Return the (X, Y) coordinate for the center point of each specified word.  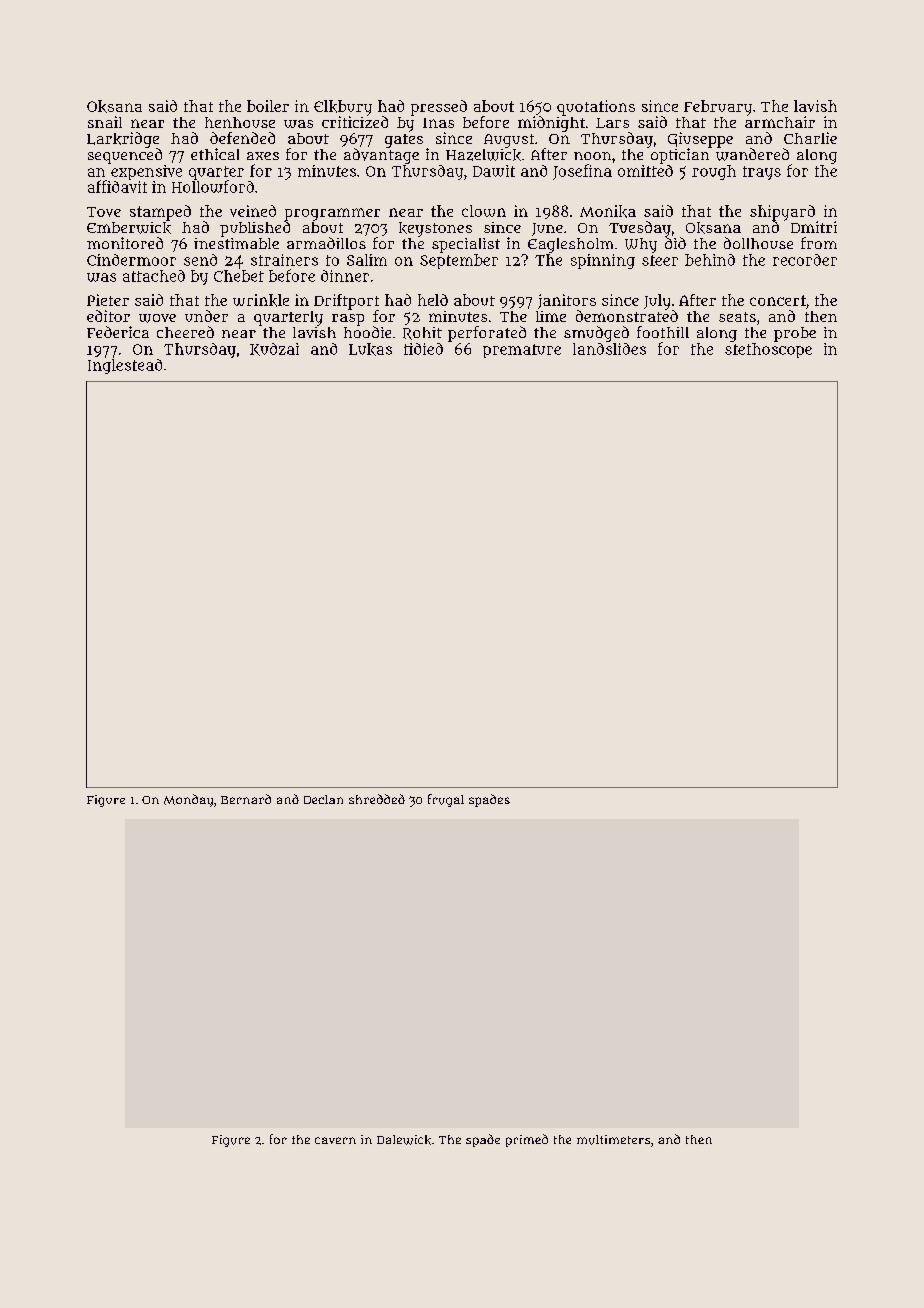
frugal (446, 800)
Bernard (246, 799)
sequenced (125, 156)
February (718, 108)
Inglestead (125, 366)
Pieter (108, 300)
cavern (335, 1140)
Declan (323, 799)
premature (522, 351)
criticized (355, 122)
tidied (423, 349)
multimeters (613, 1140)
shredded (377, 799)
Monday (188, 800)
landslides (609, 349)
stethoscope (768, 350)
